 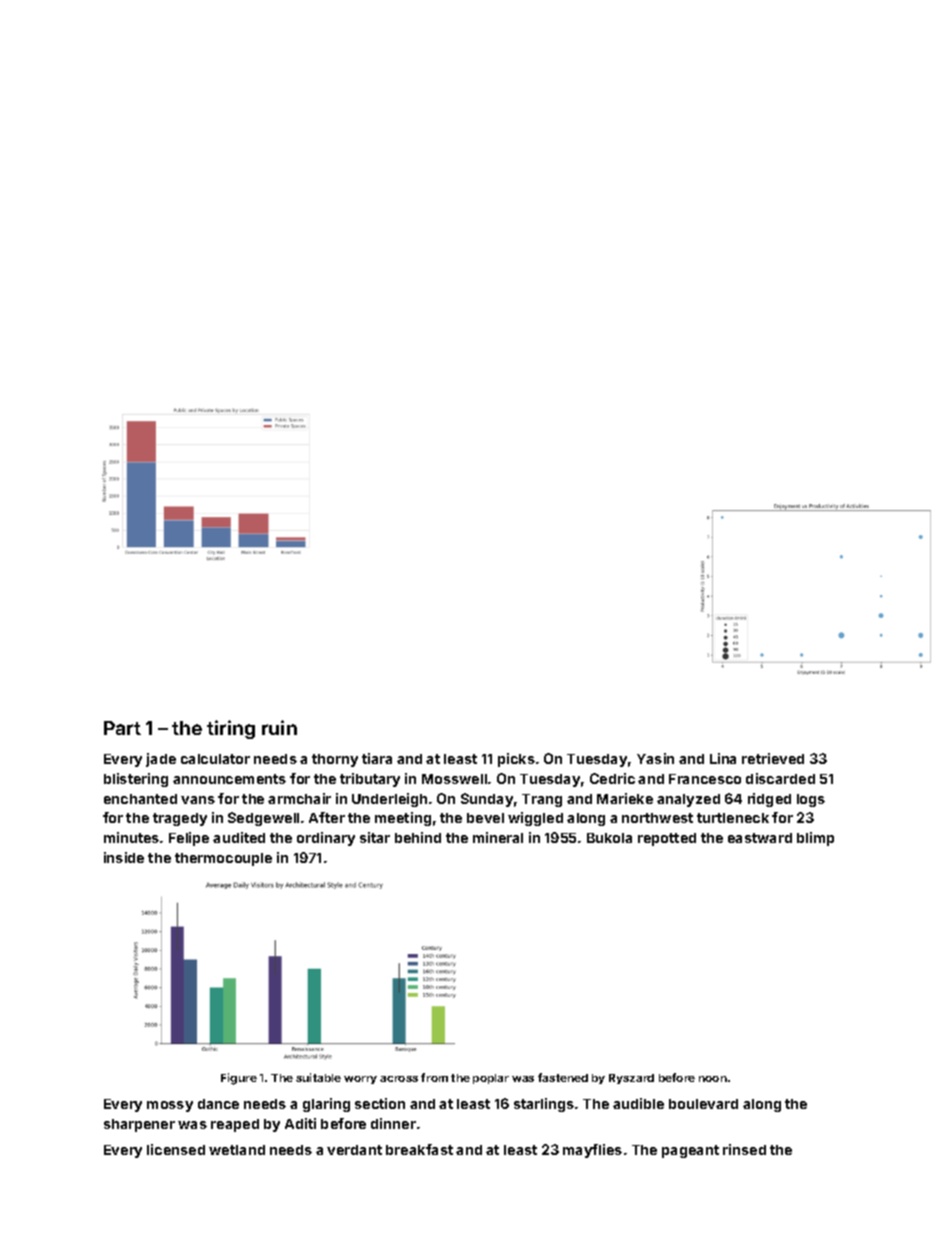 What do you see at coordinates (300, 1123) in the page?
I see `Aditi` at bounding box center [300, 1123].
